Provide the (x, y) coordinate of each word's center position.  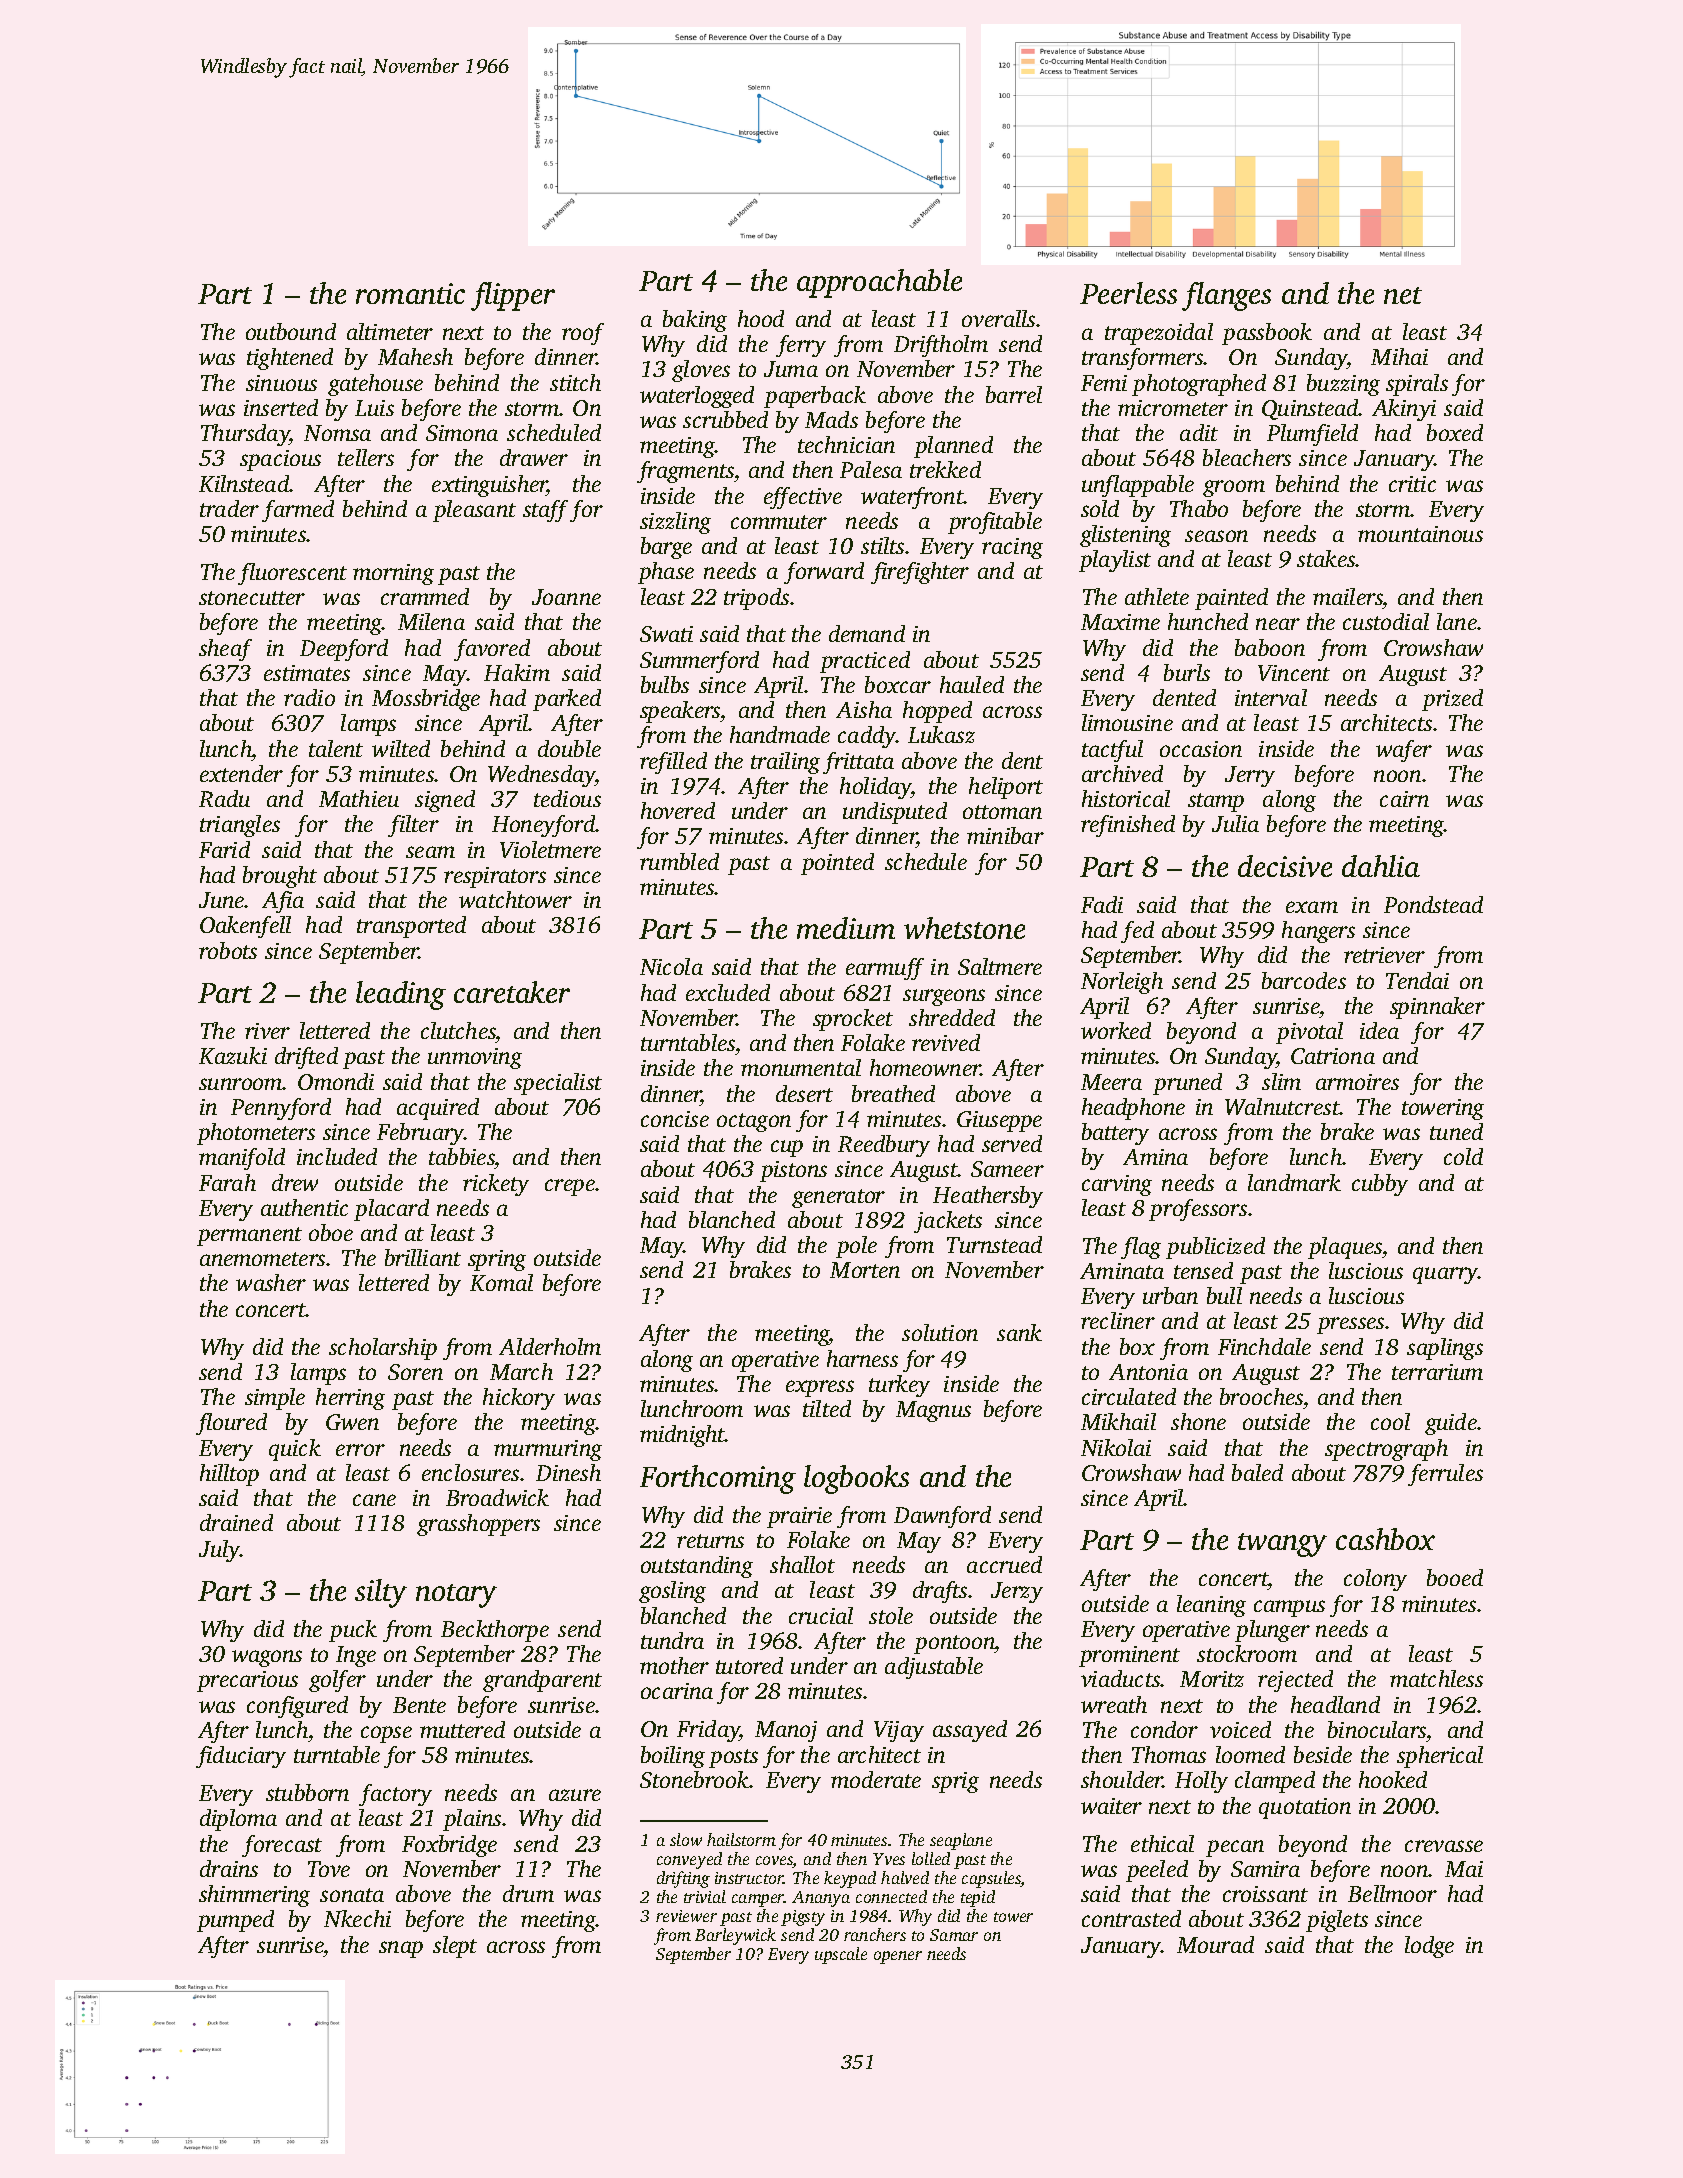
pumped (235, 1921)
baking (695, 321)
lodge (1429, 1947)
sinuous (281, 383)
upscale (841, 1955)
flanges (1226, 296)
